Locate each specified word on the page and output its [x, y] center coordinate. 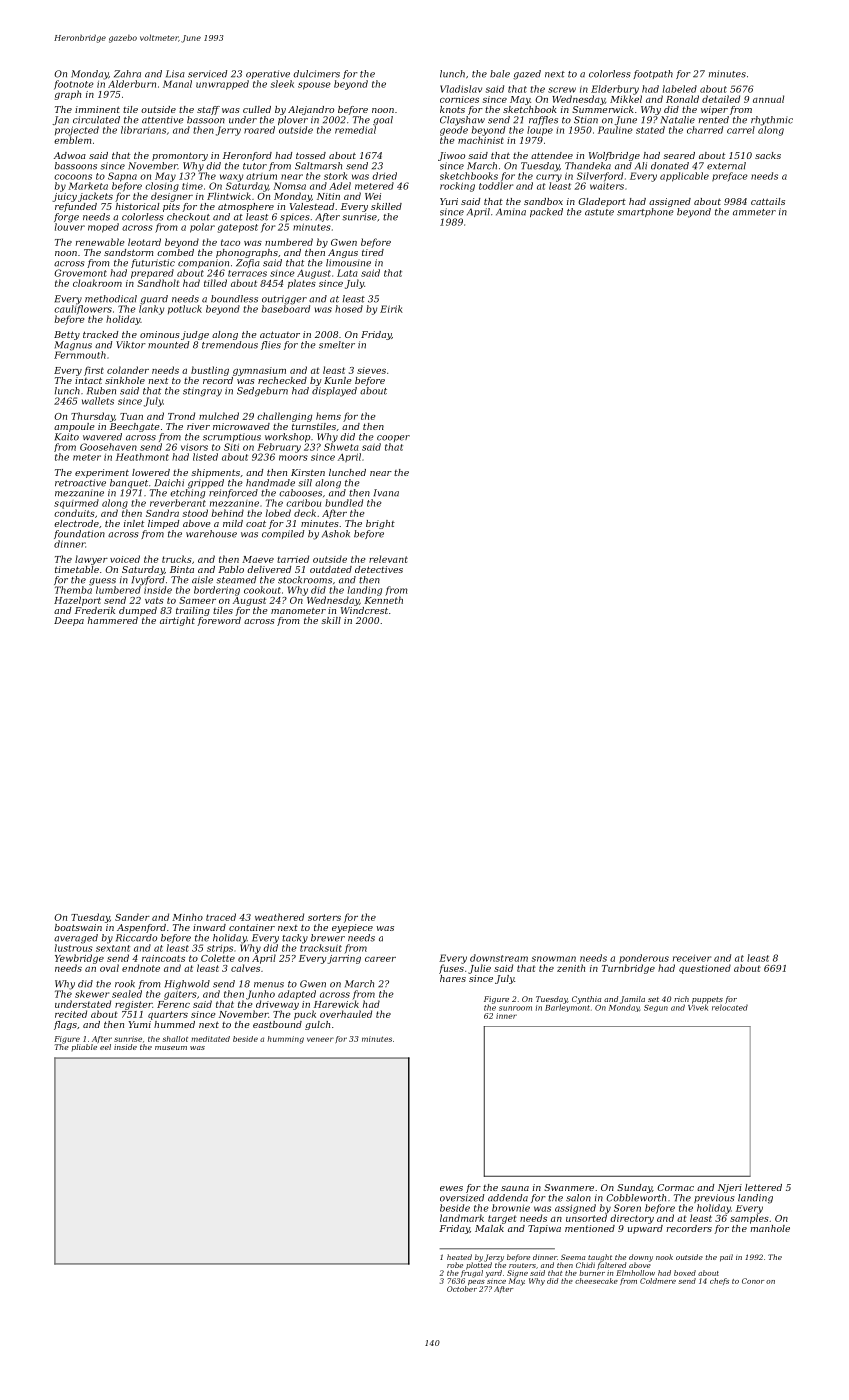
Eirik [391, 309]
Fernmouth [80, 355]
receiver [692, 958]
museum [171, 1048]
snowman [554, 959]
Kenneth [383, 600]
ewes [451, 1188]
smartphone [645, 212]
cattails [768, 201]
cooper [393, 438]
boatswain [78, 927]
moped [103, 228]
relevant [388, 559]
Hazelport [77, 601]
